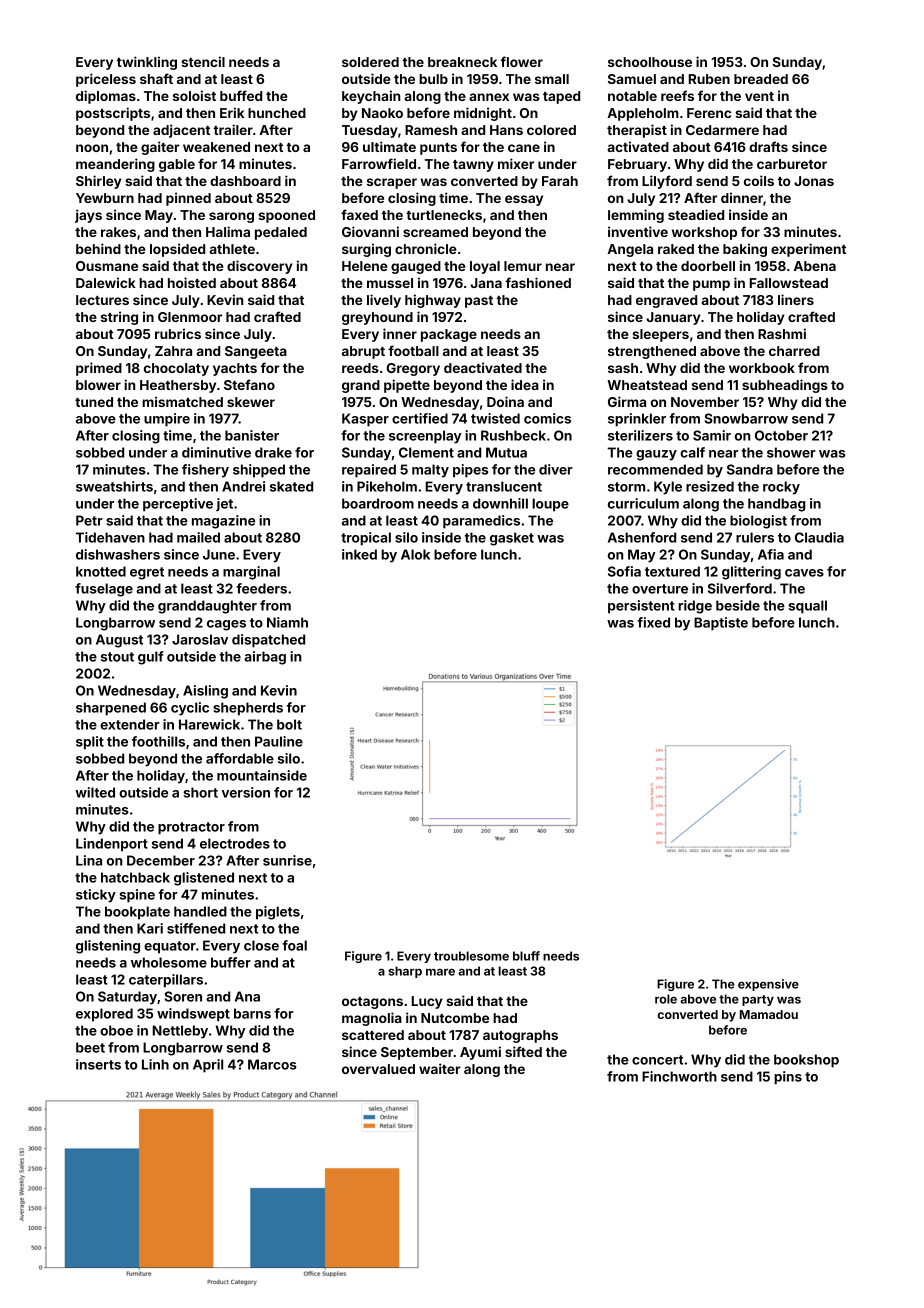 This screenshot has height=1308, width=924. What do you see at coordinates (155, 1064) in the screenshot?
I see `Linh` at bounding box center [155, 1064].
